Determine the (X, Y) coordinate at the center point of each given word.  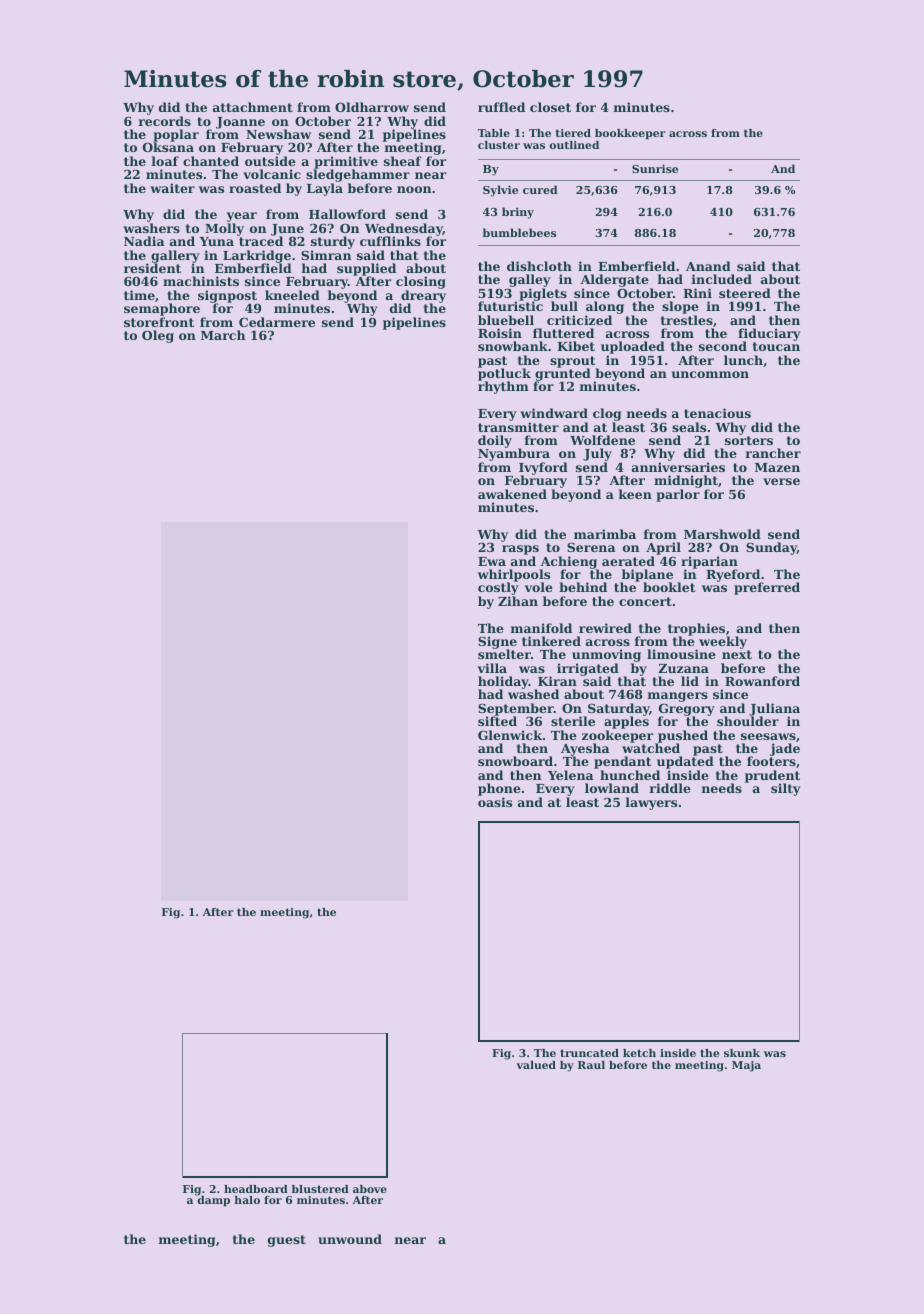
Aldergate (614, 280)
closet (550, 107)
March (223, 335)
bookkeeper (630, 134)
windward (554, 413)
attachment (253, 107)
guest (287, 1241)
